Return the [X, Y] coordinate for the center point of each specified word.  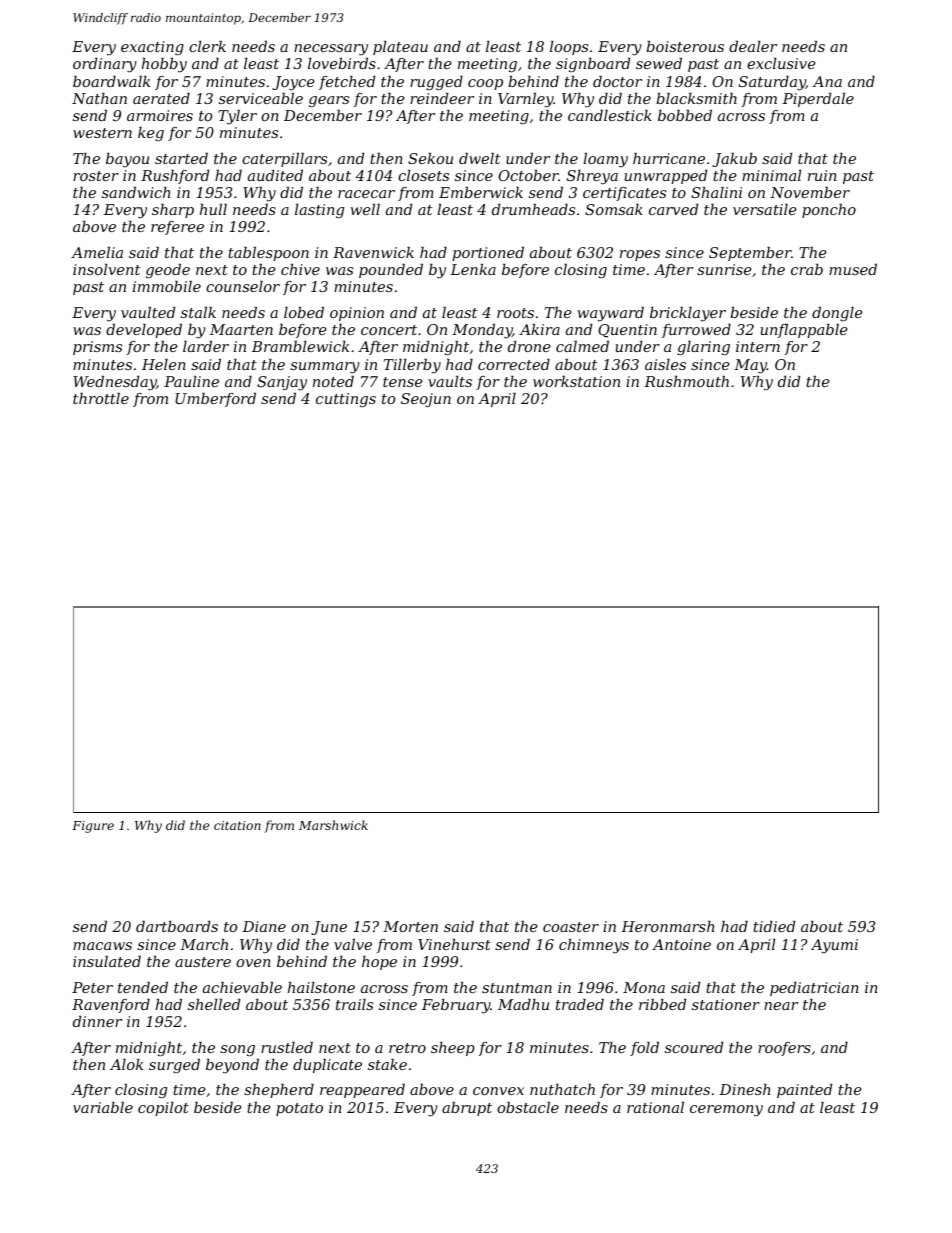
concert [389, 330]
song [237, 1050]
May [750, 366]
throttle [101, 398]
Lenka [473, 269]
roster [96, 176]
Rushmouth [686, 381]
